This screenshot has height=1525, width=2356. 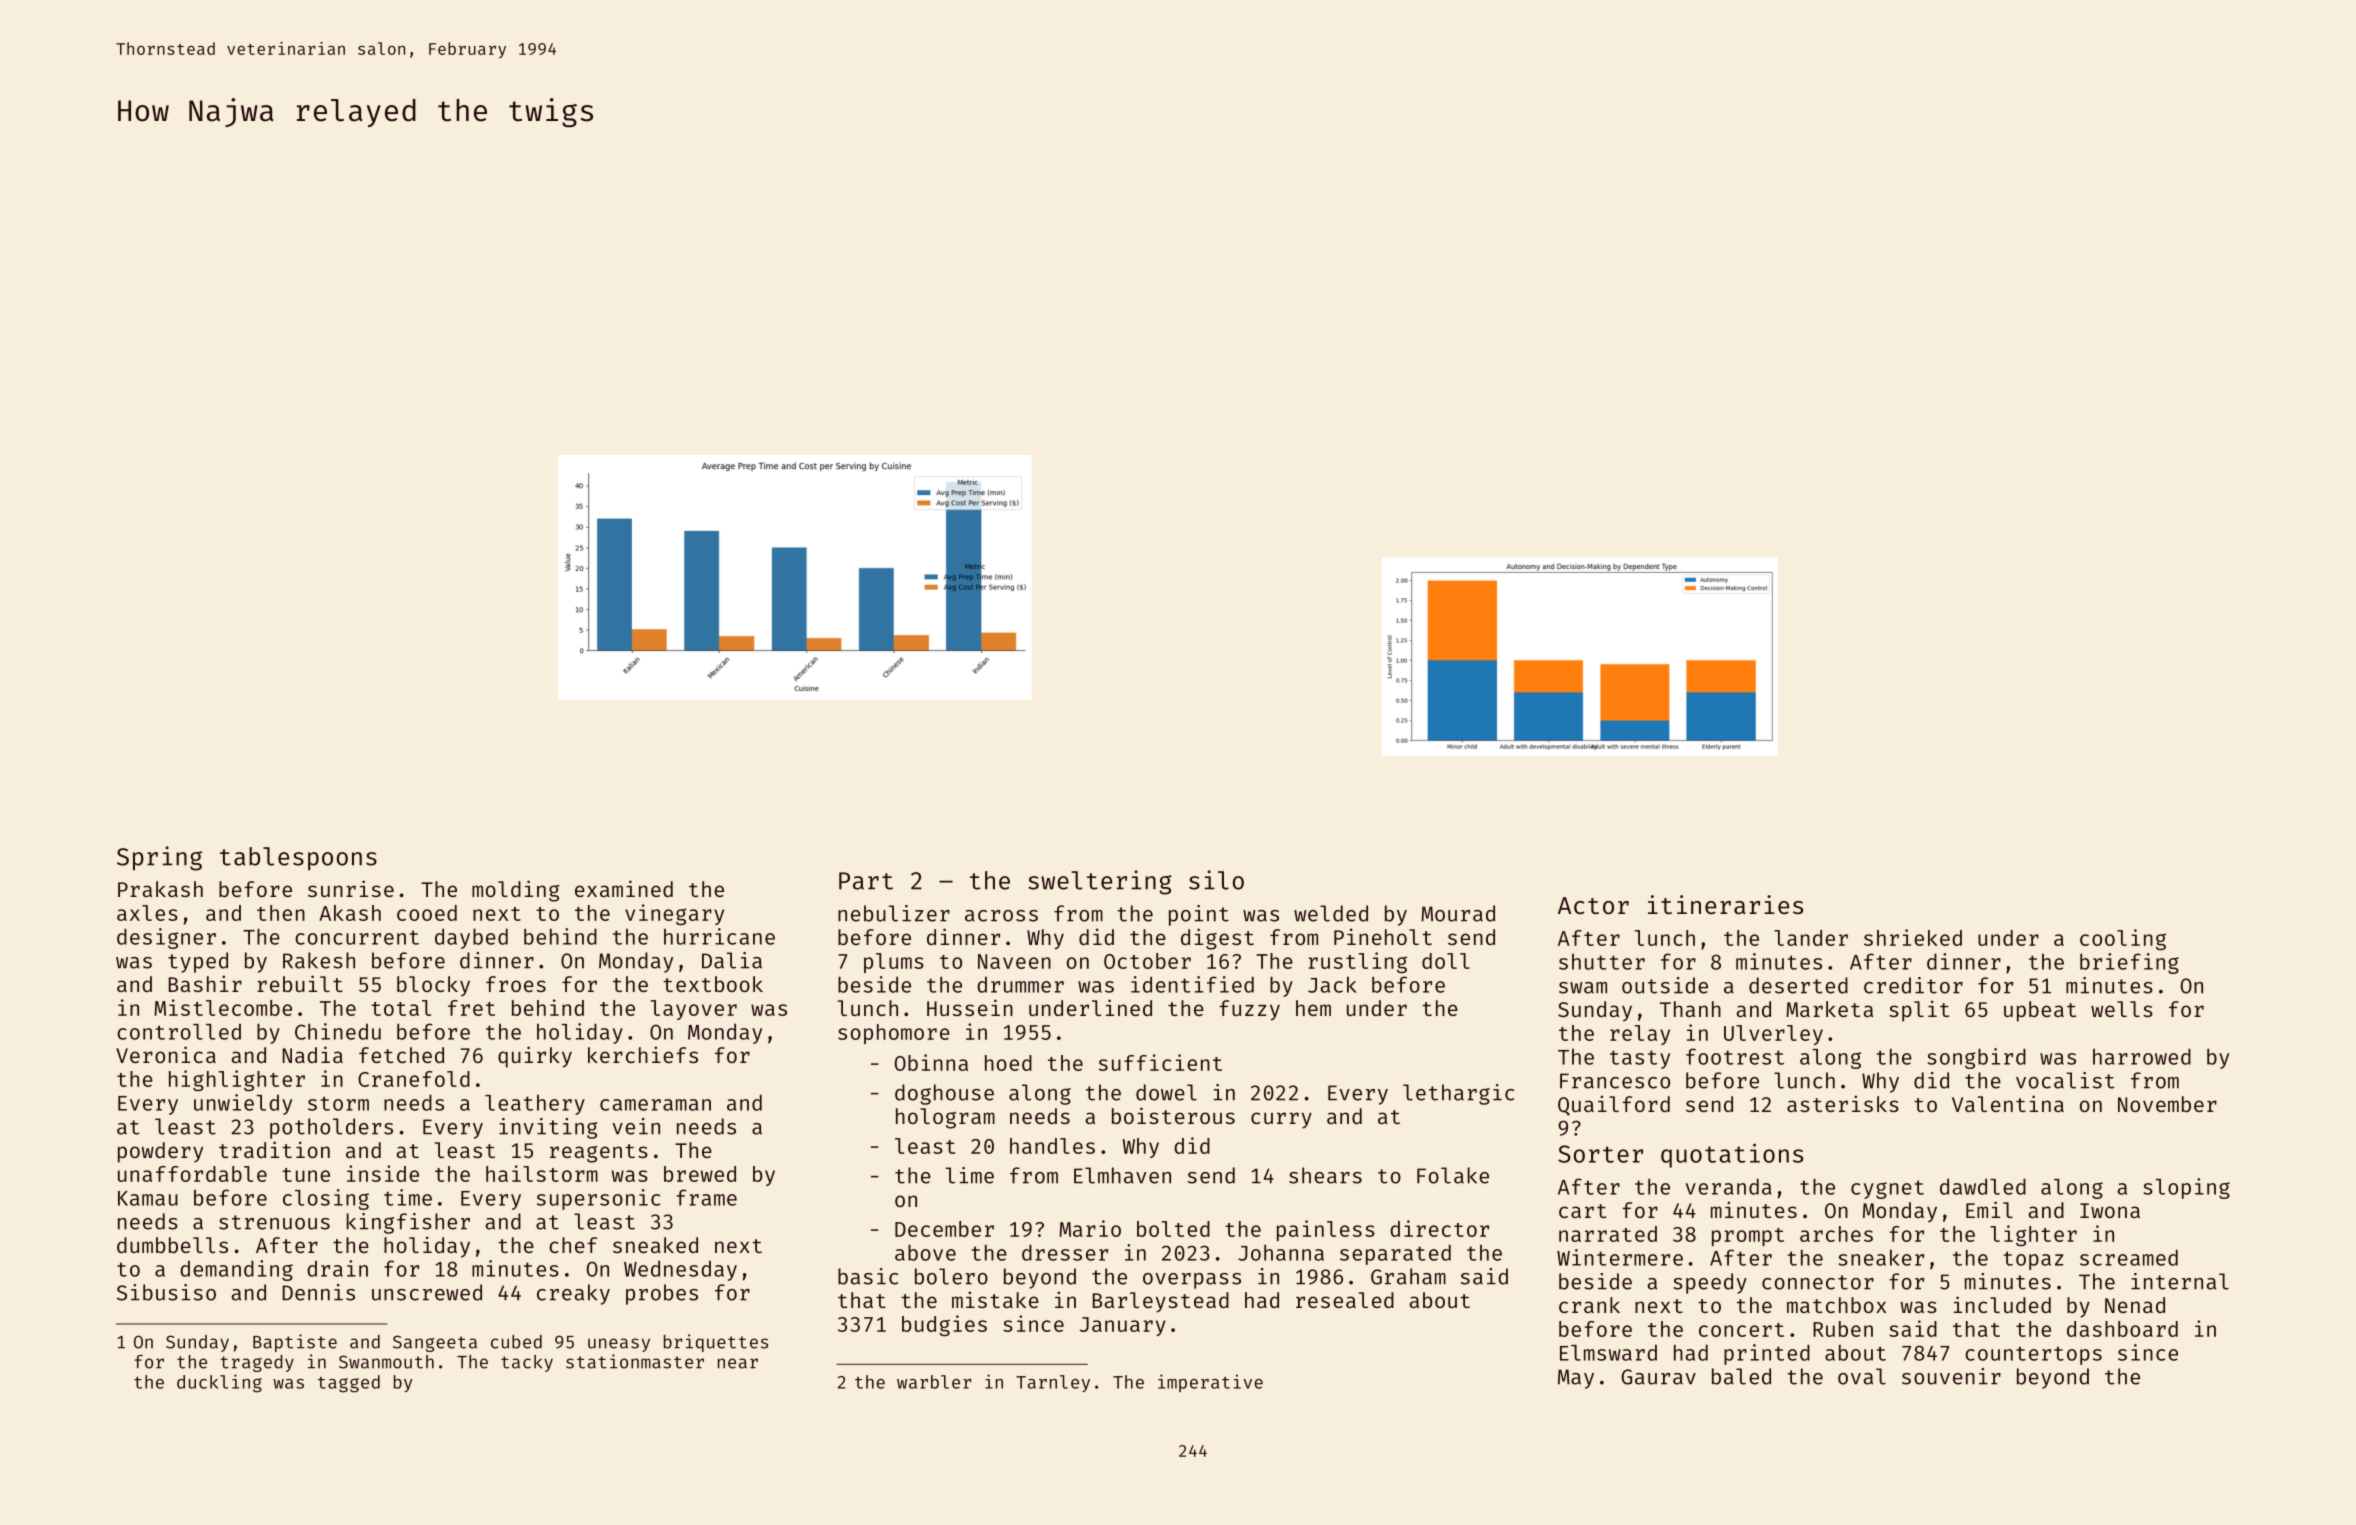 What do you see at coordinates (1725, 904) in the screenshot?
I see `itineraries` at bounding box center [1725, 904].
